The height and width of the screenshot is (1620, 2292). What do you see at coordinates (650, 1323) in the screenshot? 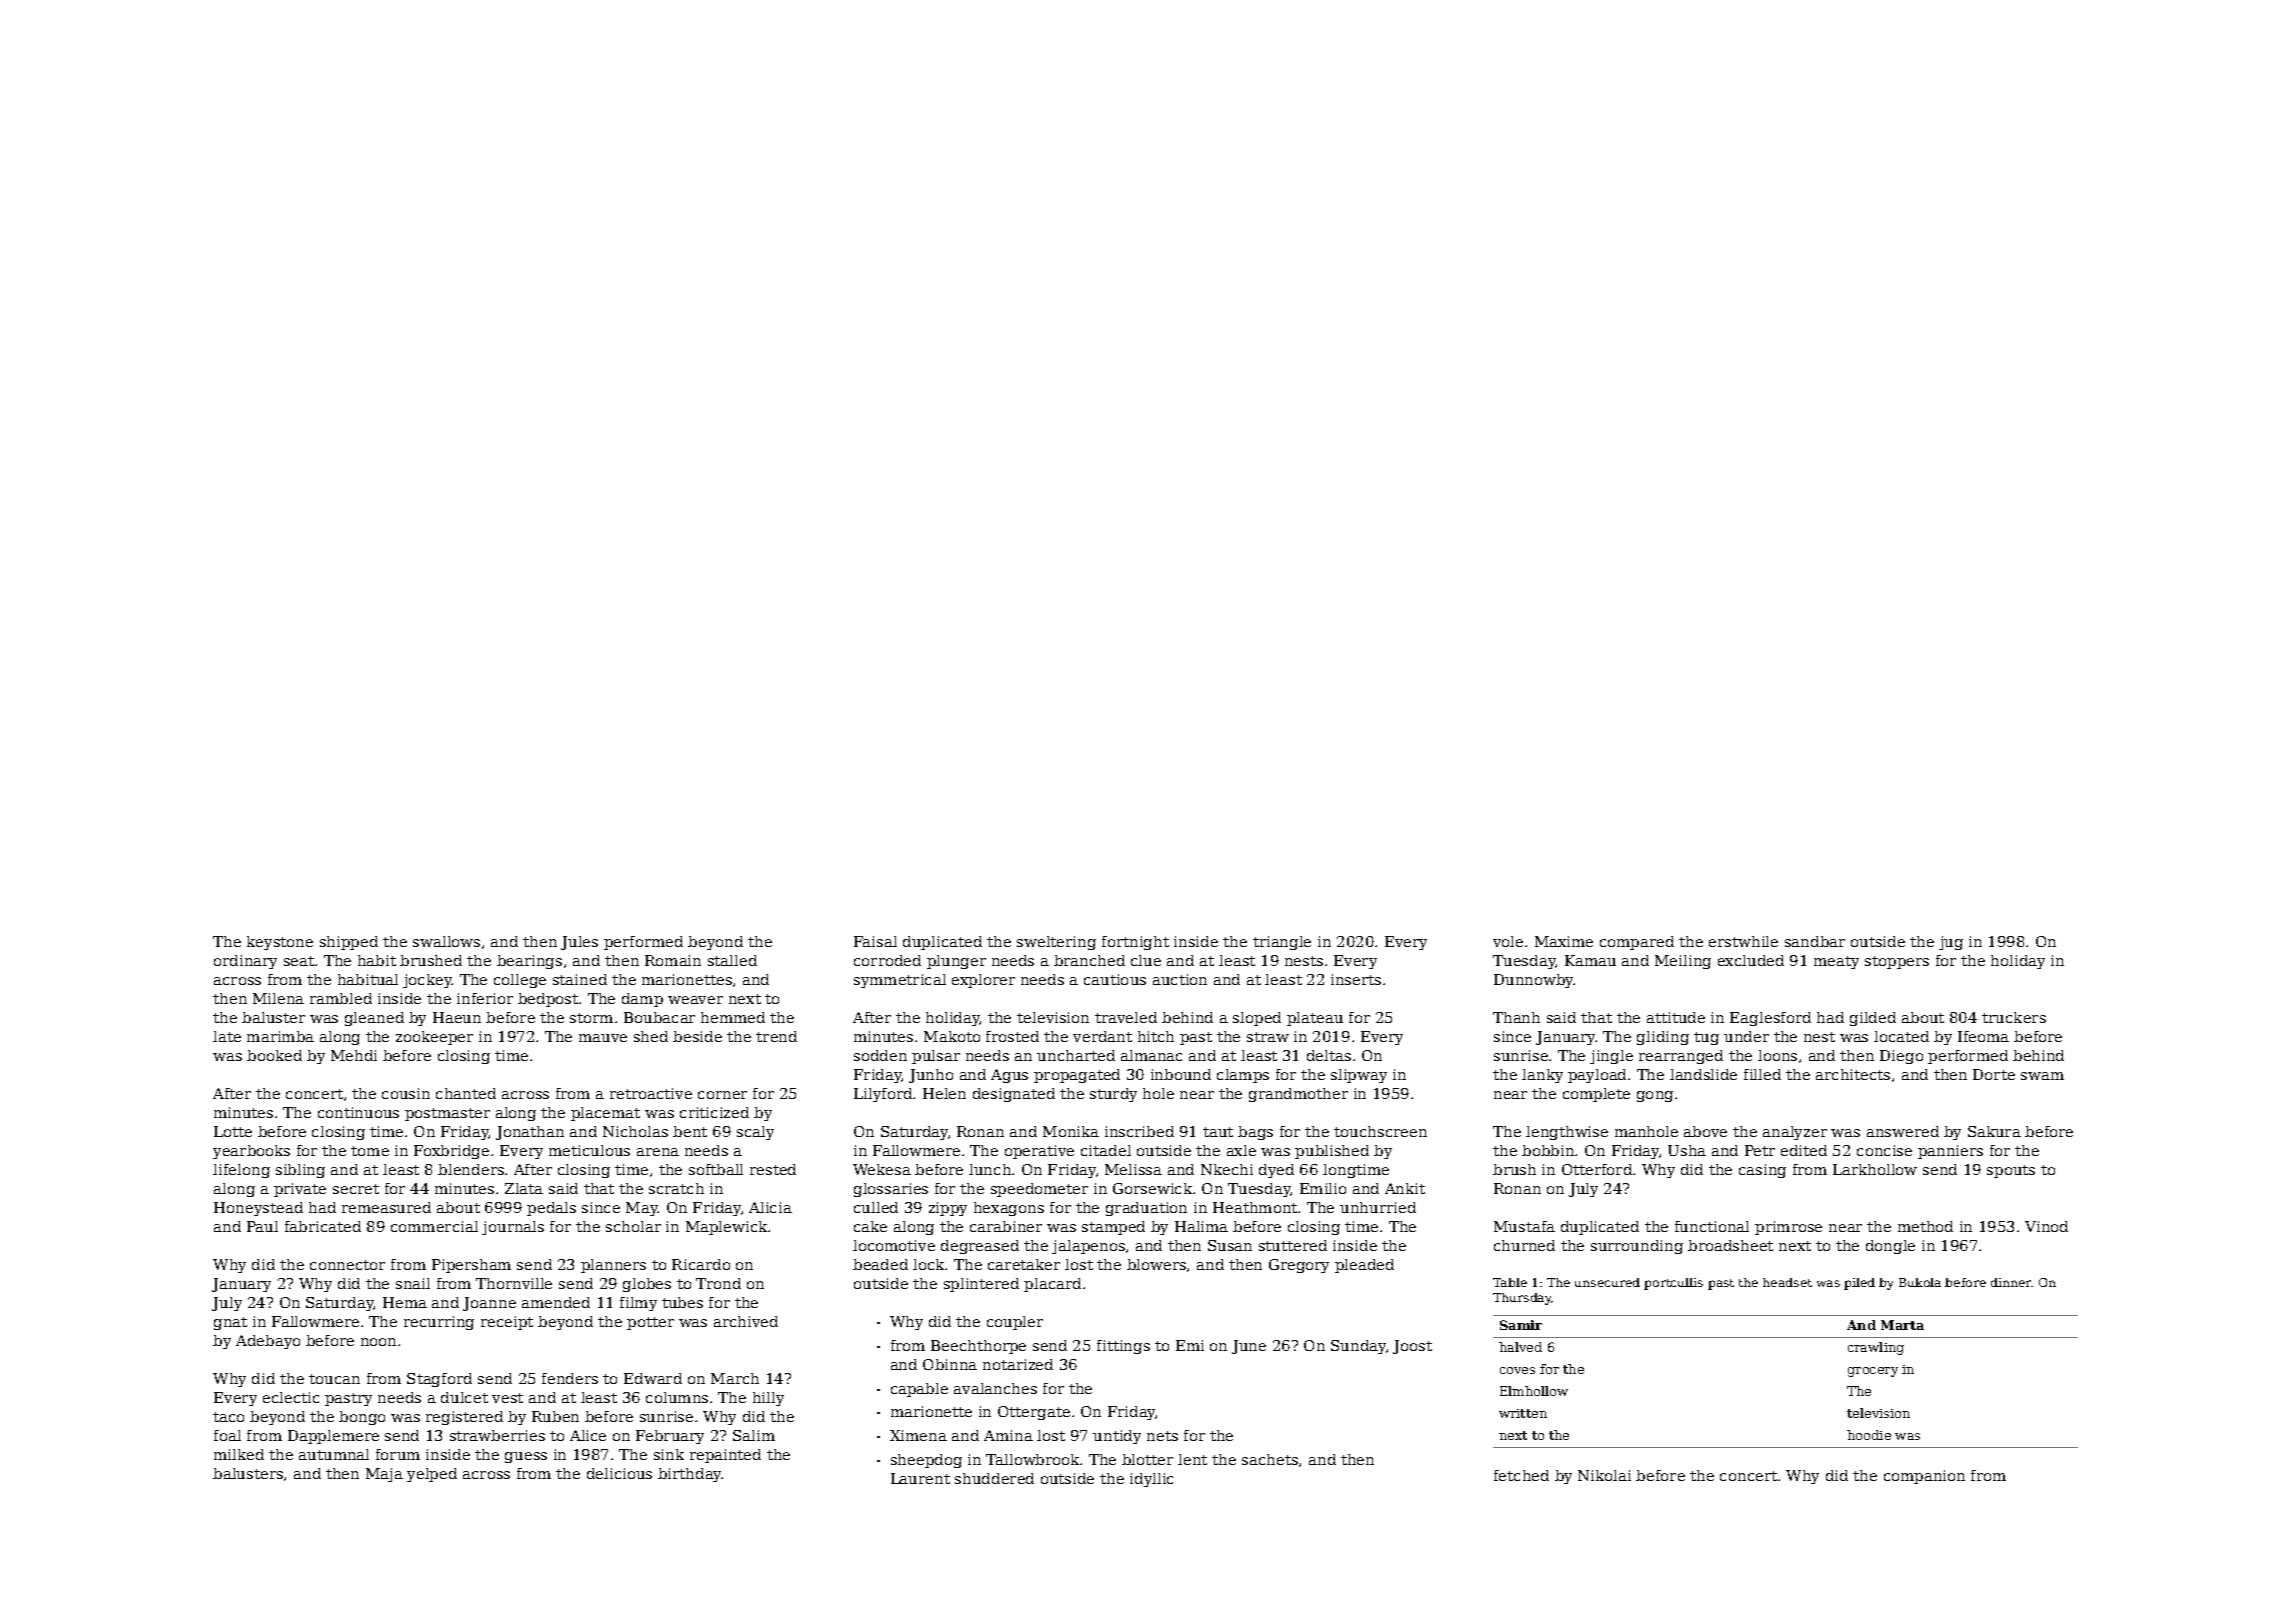
I see `potter` at bounding box center [650, 1323].
